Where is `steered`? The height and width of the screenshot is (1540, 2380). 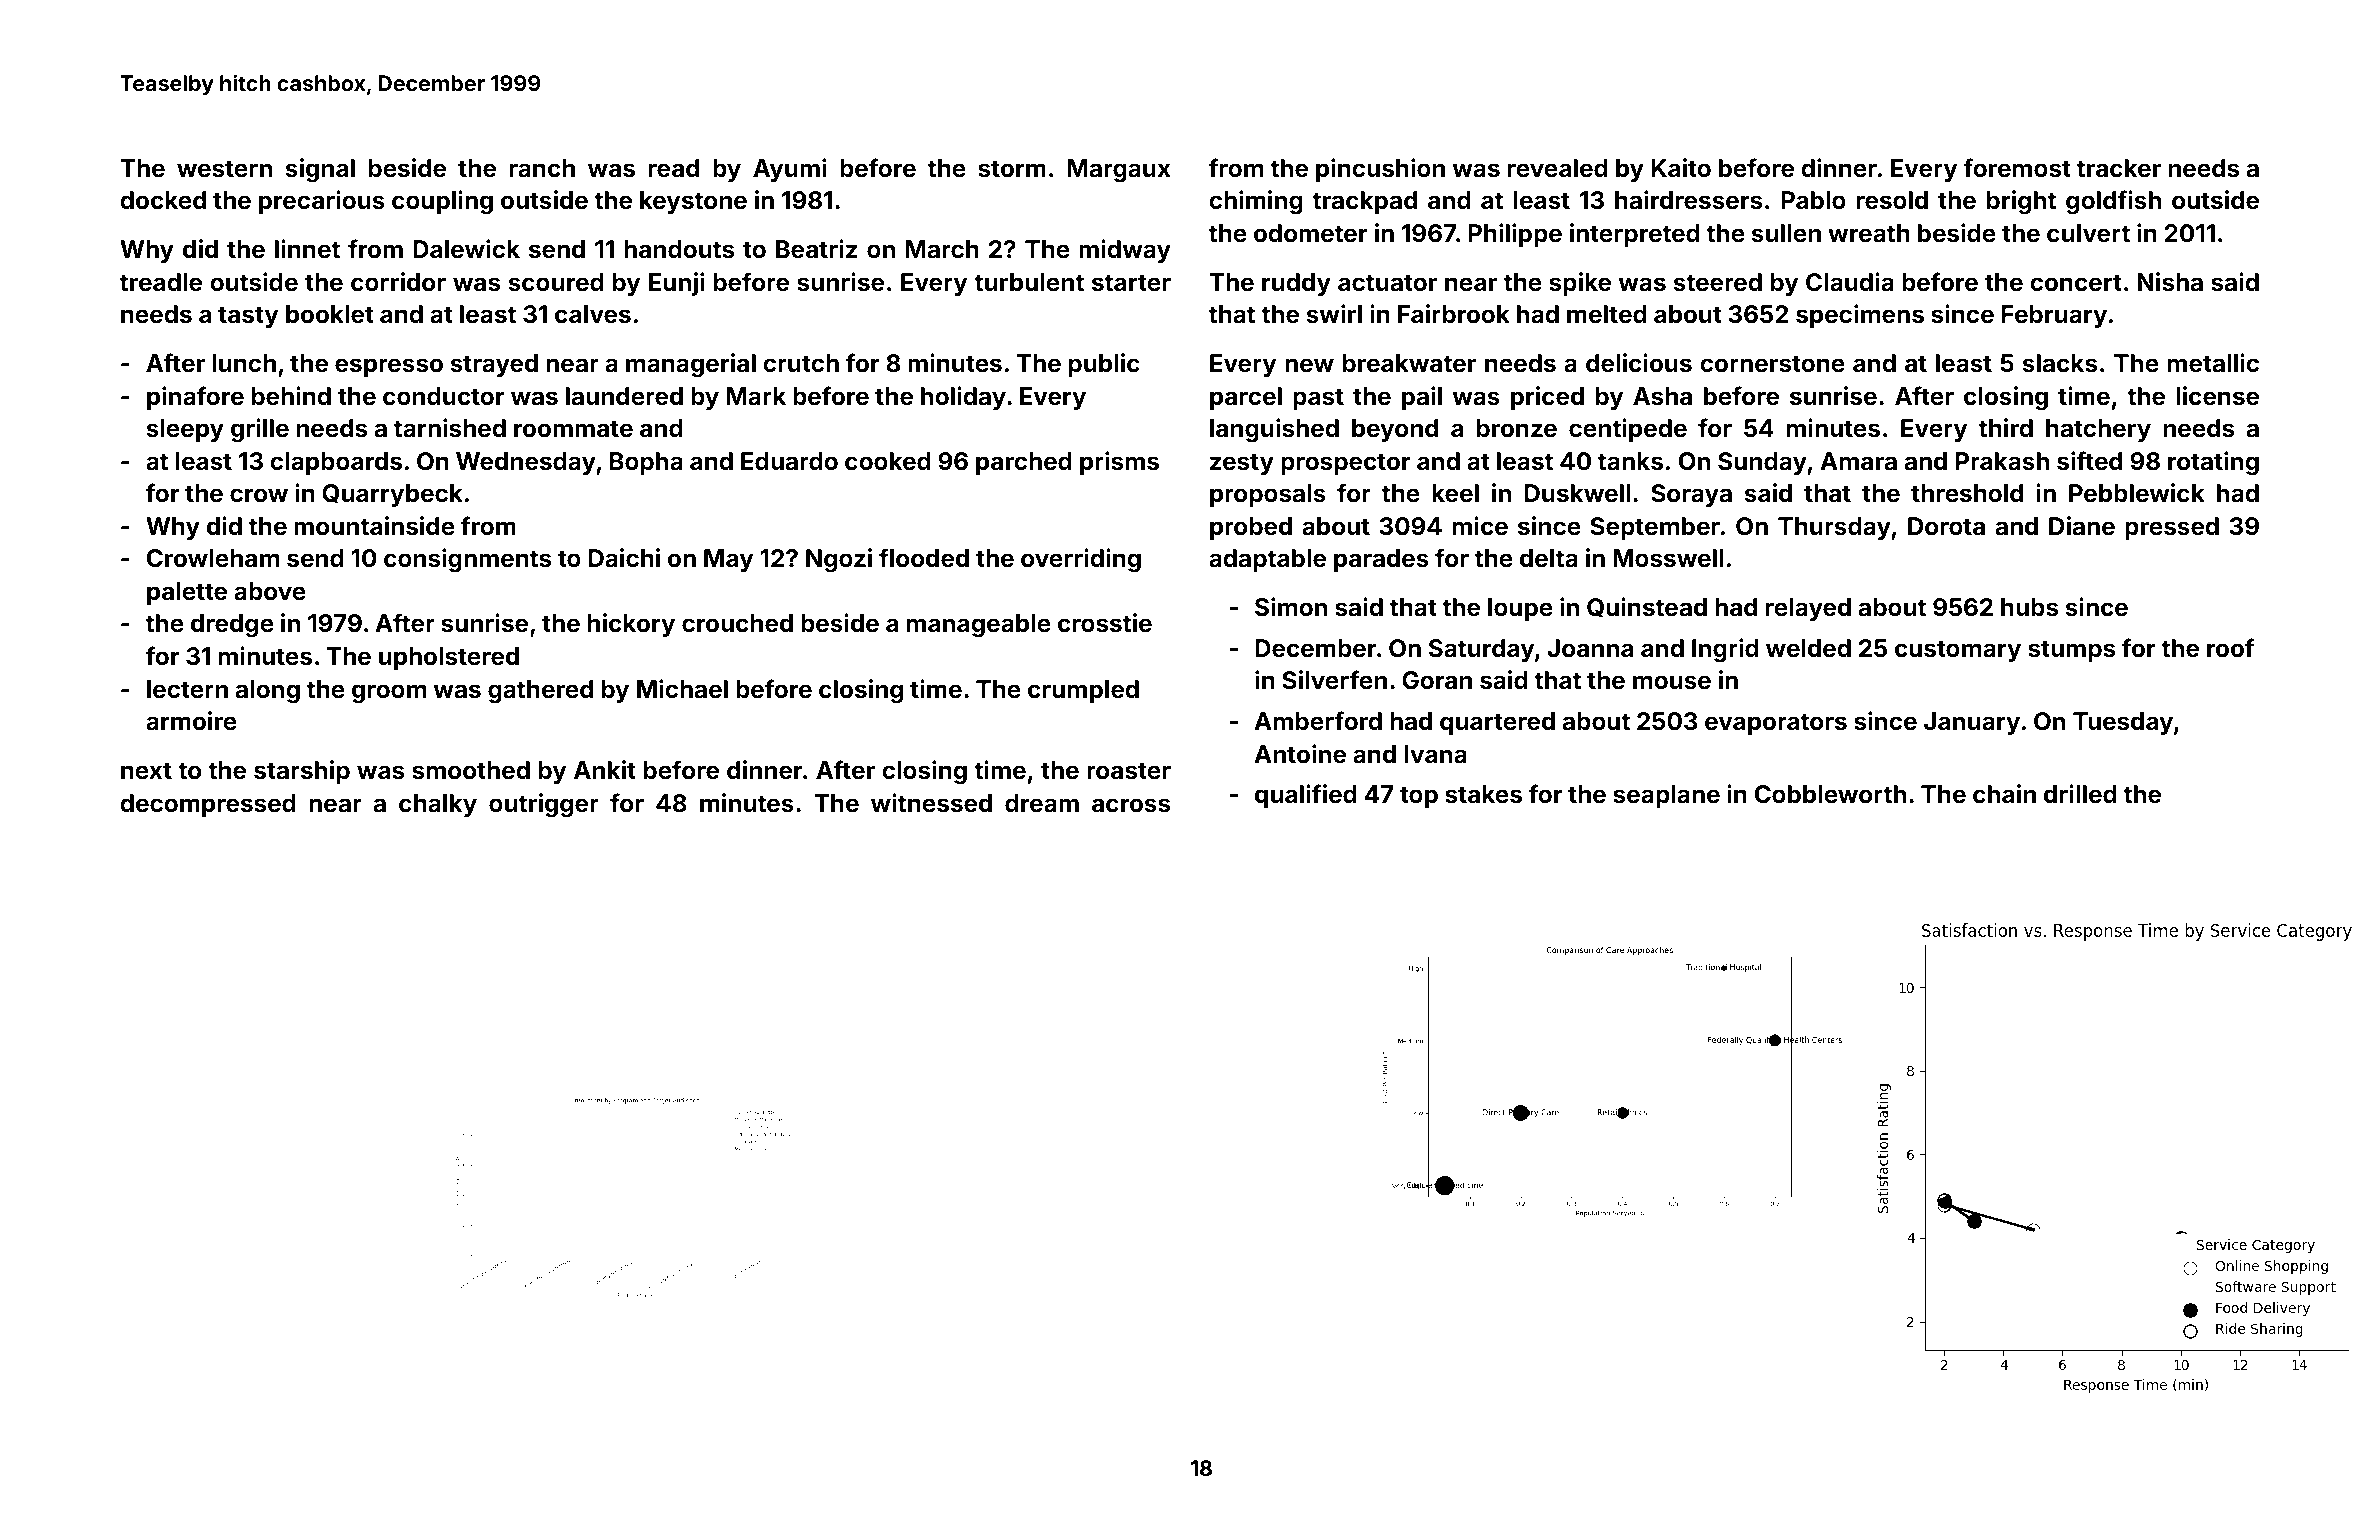 steered is located at coordinates (1718, 282).
